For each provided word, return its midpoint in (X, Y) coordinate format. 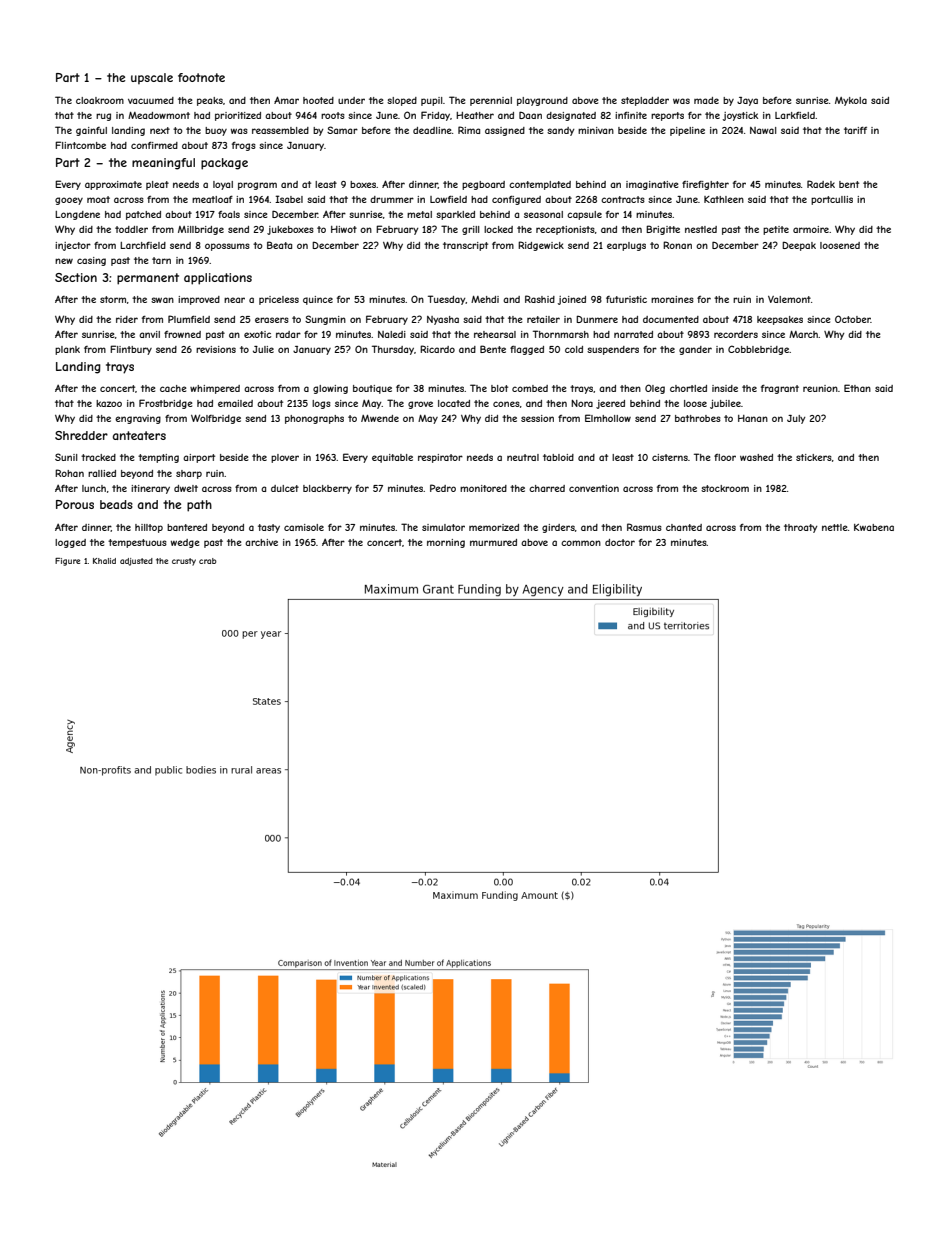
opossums (227, 247)
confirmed (154, 145)
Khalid (104, 561)
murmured (493, 542)
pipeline (687, 131)
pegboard (483, 185)
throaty (801, 528)
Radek (821, 184)
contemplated (540, 185)
